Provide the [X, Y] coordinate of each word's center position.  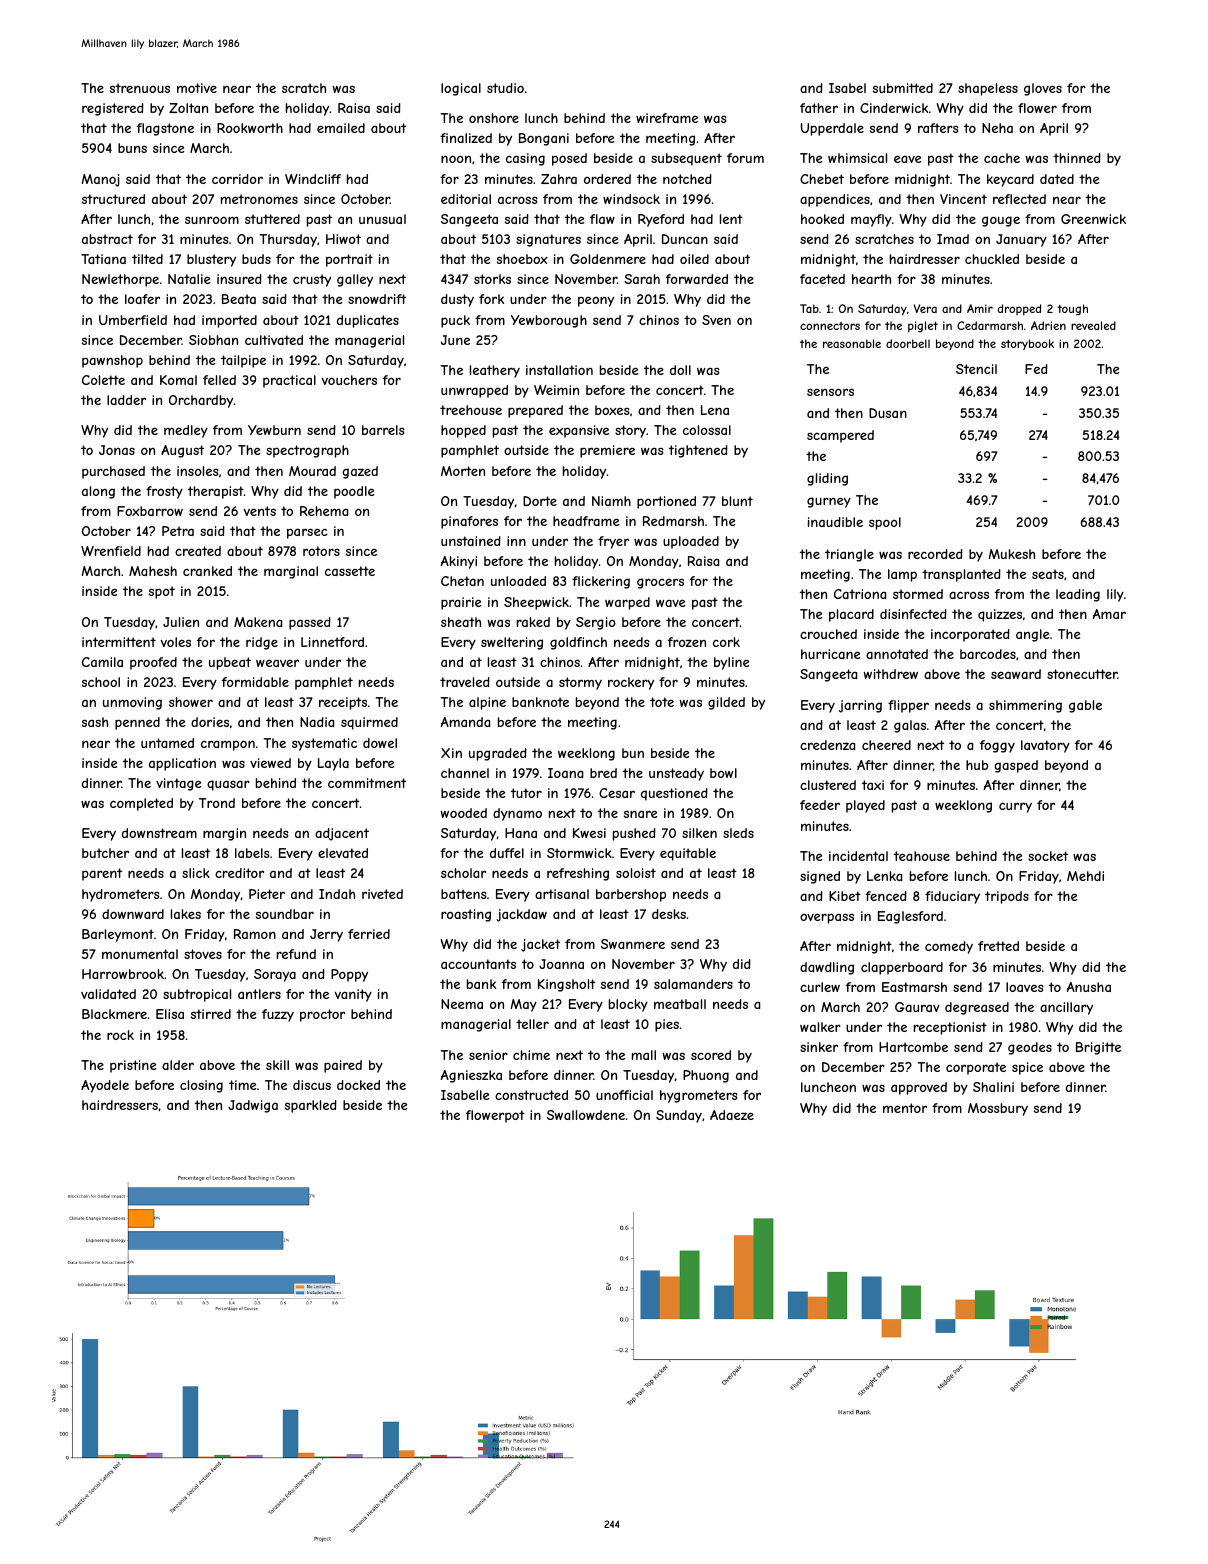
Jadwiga [253, 1106]
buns [132, 148]
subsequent [686, 159]
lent [731, 219]
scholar [463, 873]
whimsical [857, 158]
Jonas [117, 450]
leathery [495, 371]
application [182, 764]
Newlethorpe [120, 280]
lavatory [1045, 746]
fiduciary [952, 897]
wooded [463, 813]
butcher [105, 853]
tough [1072, 309]
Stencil [976, 369]
